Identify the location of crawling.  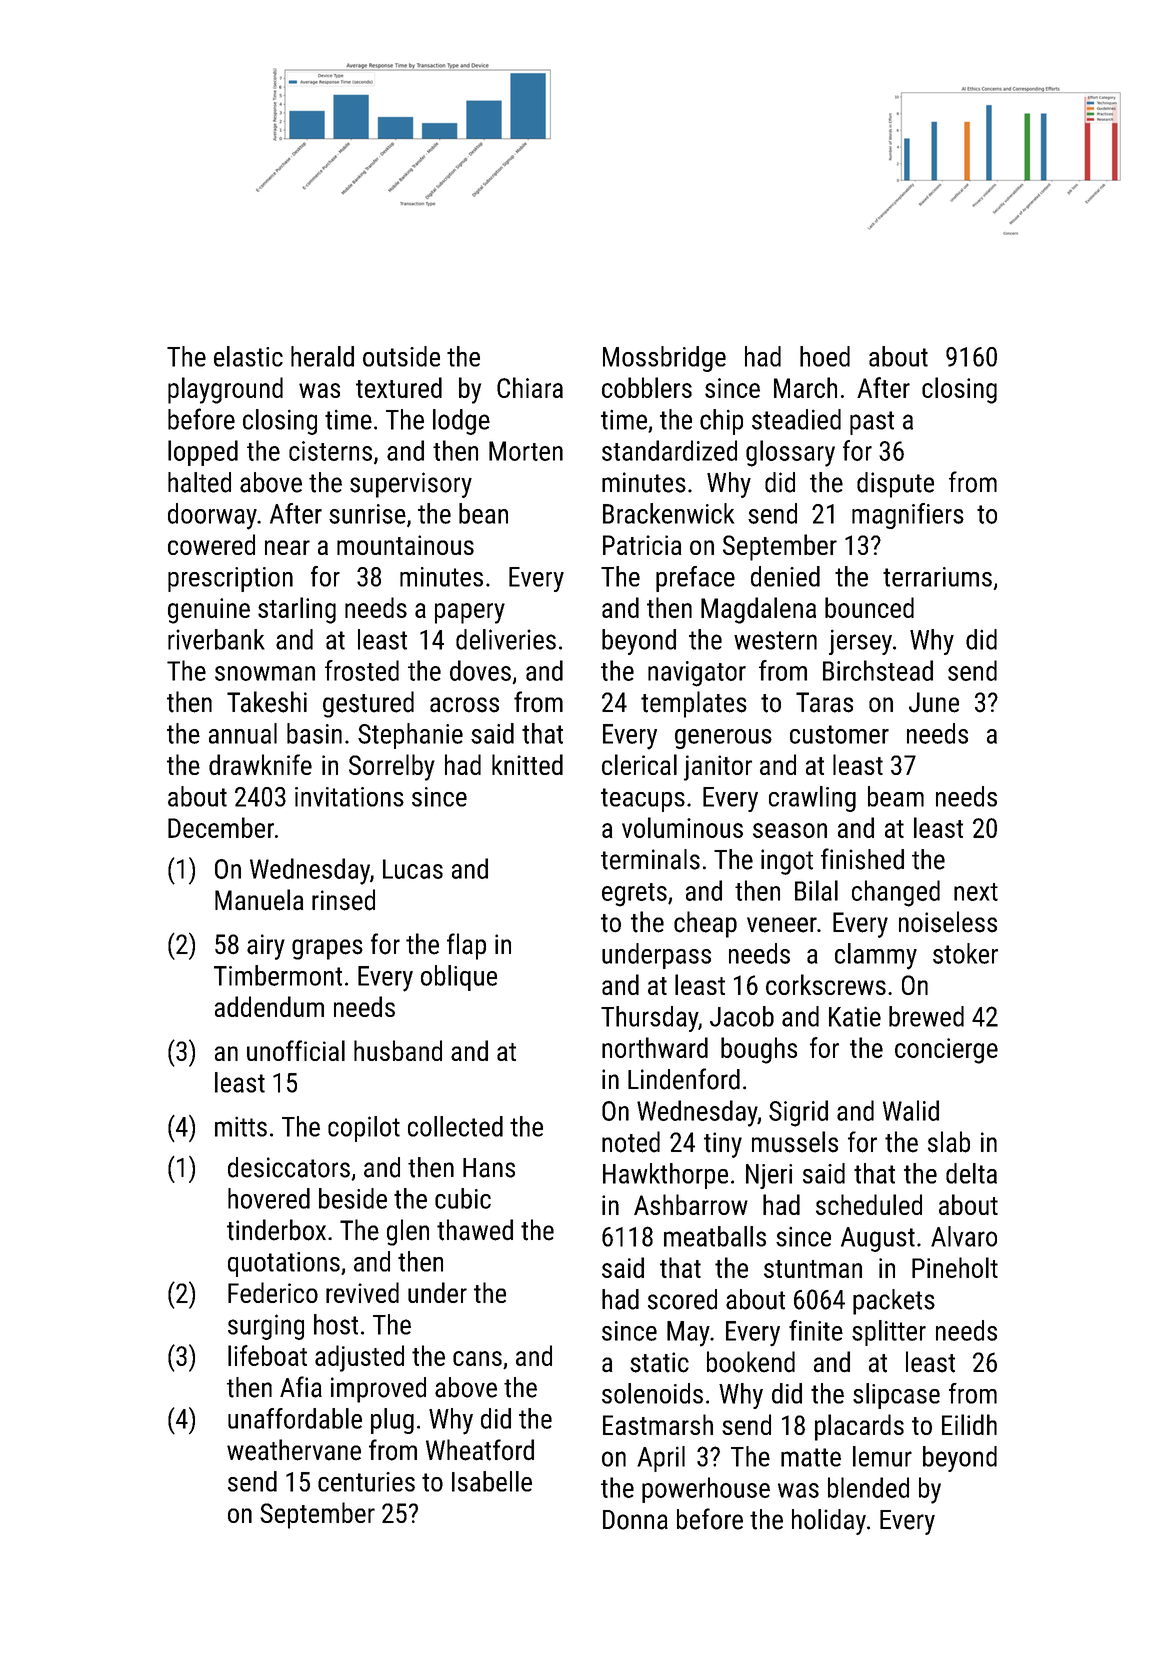
(812, 799).
